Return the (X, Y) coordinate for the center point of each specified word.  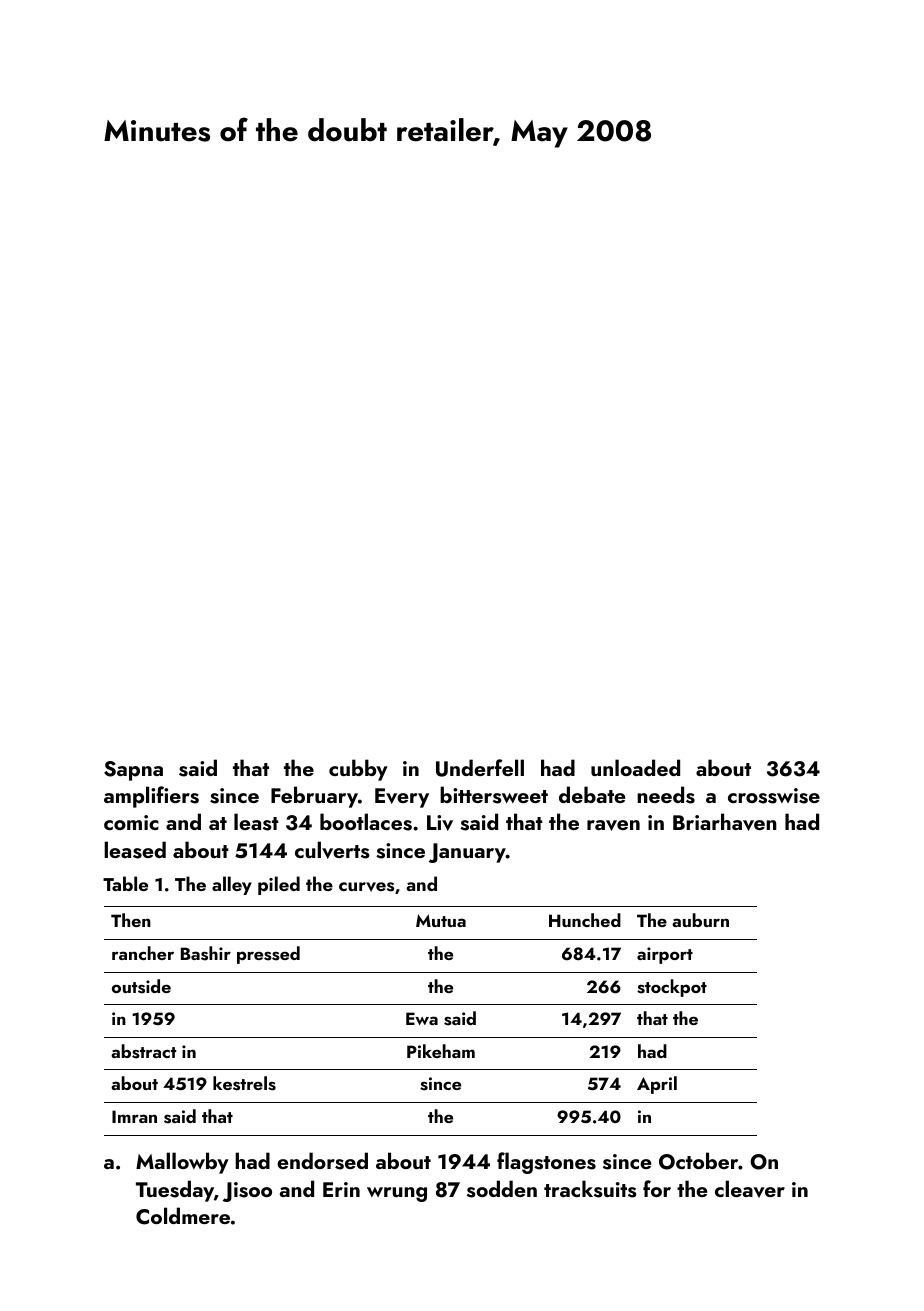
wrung (397, 1194)
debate (592, 794)
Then (131, 920)
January (467, 853)
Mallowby (182, 1163)
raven (613, 825)
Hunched (585, 920)
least (256, 822)
